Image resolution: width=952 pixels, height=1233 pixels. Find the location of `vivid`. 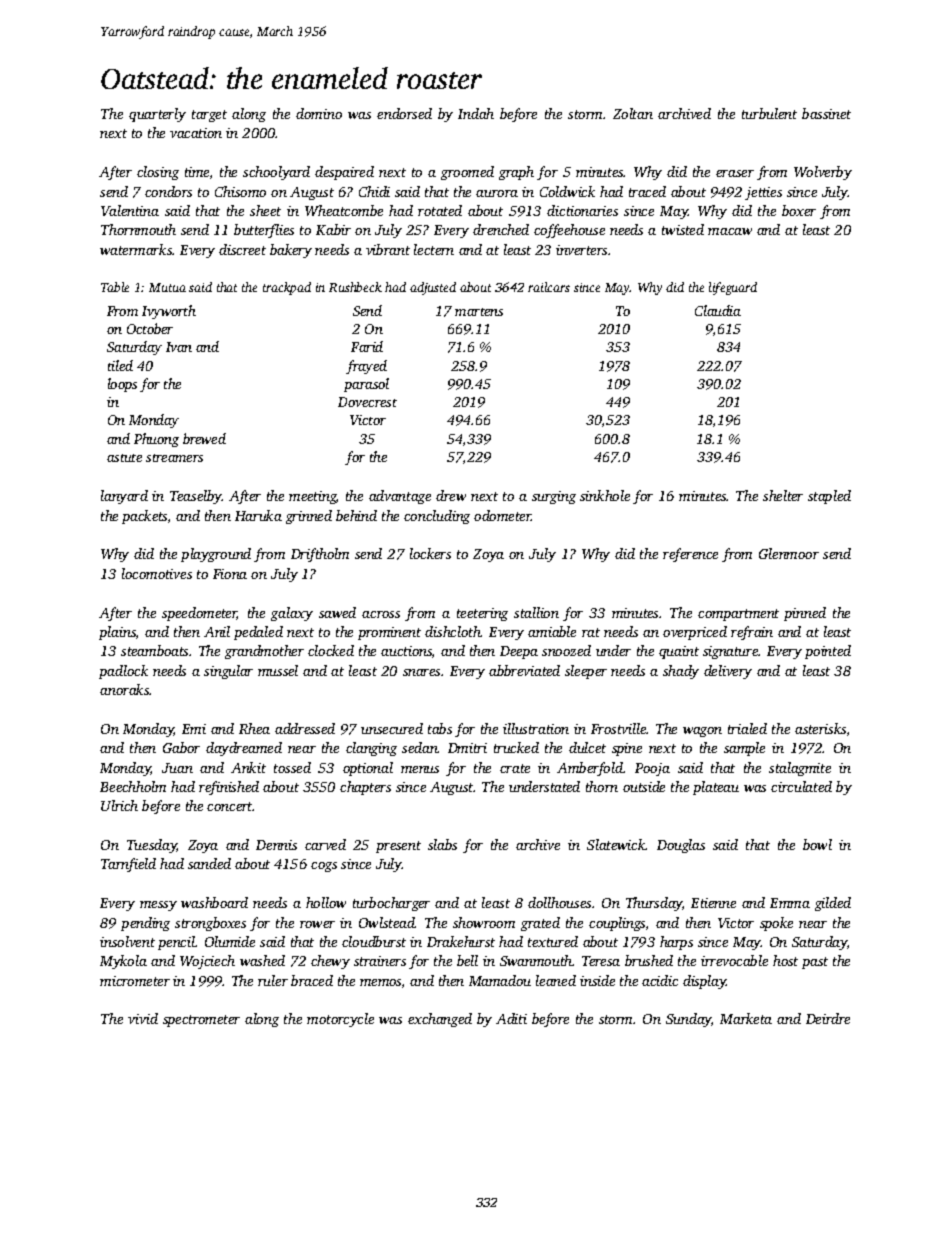

vivid is located at coordinates (143, 1018).
